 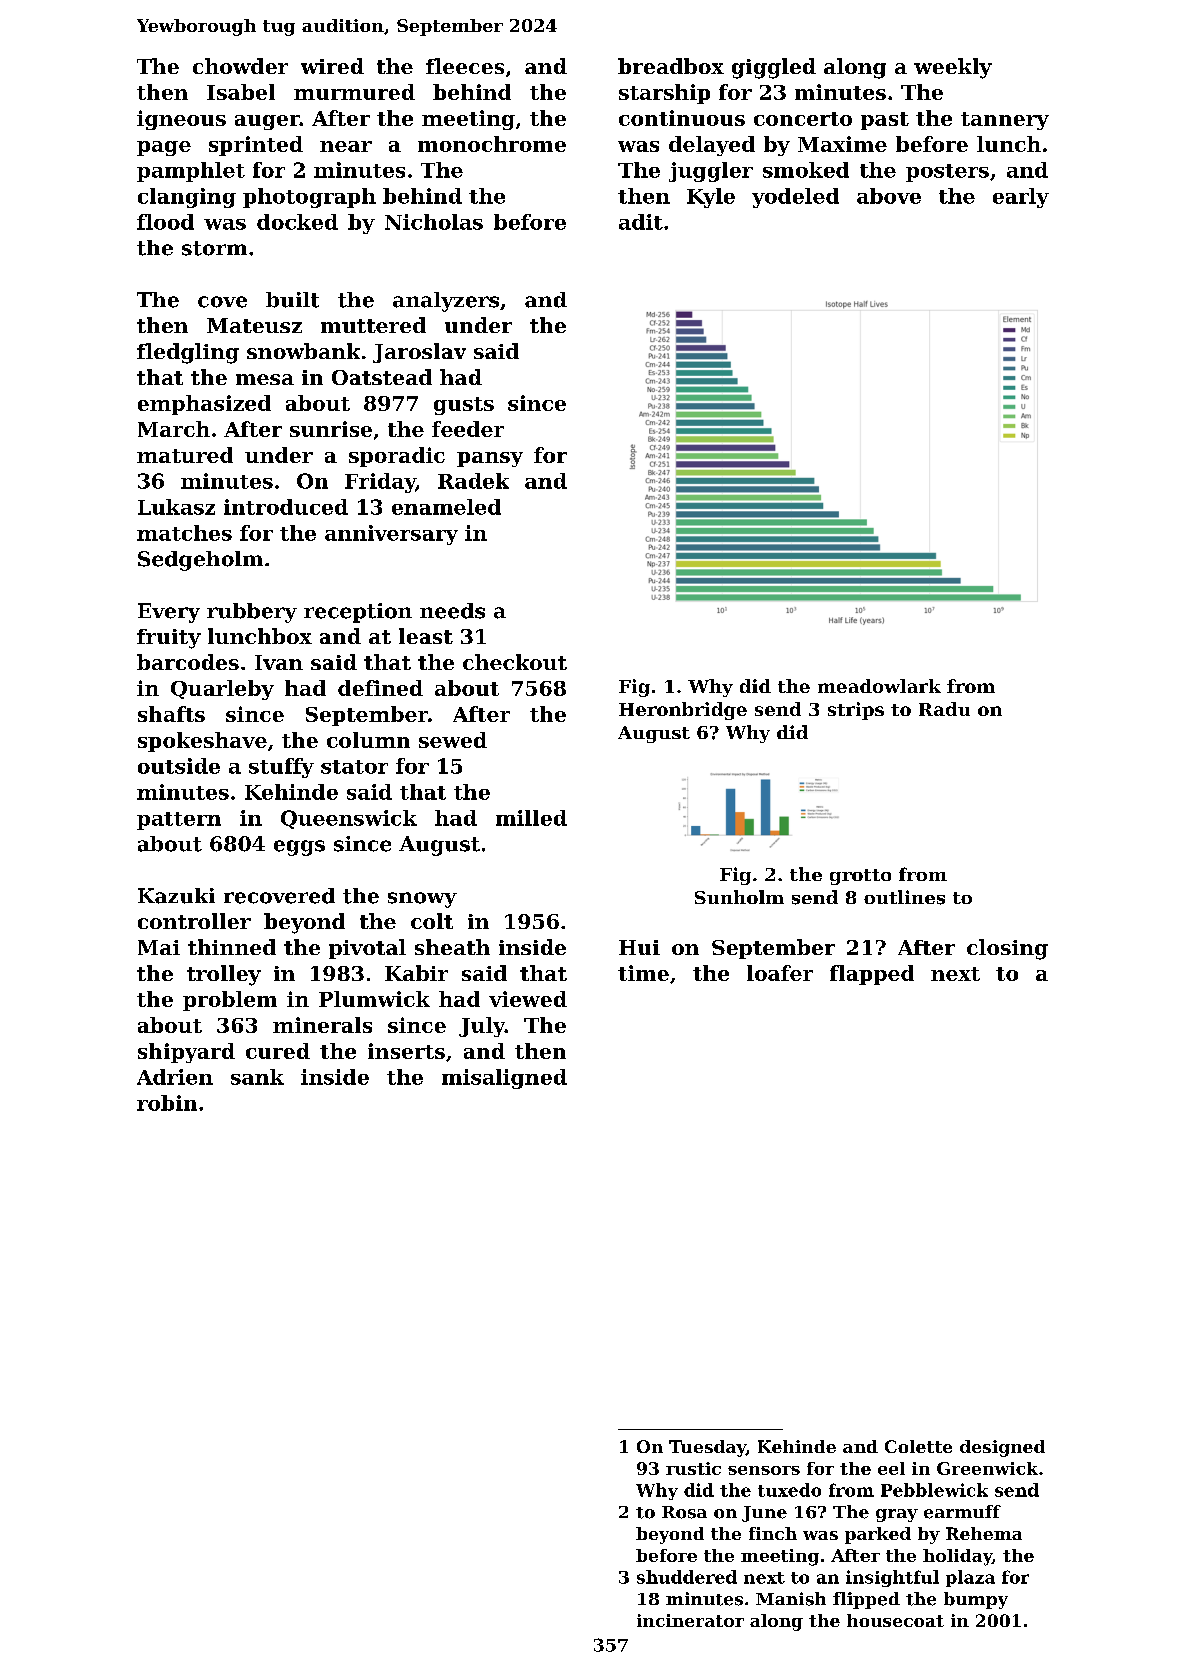 I want to click on incinerator, so click(x=690, y=1620).
